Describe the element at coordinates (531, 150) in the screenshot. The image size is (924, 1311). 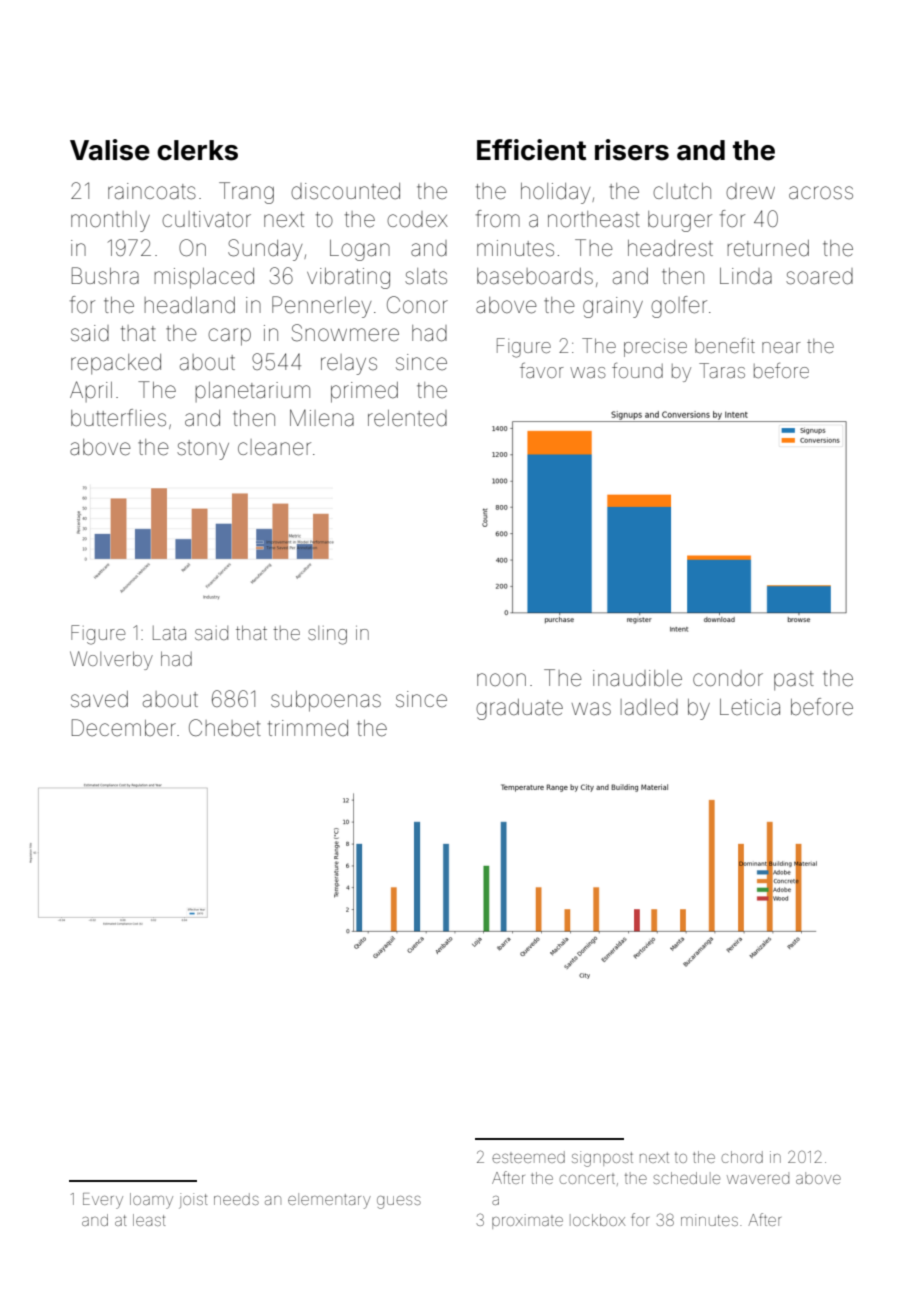
I see `Efficient` at that location.
